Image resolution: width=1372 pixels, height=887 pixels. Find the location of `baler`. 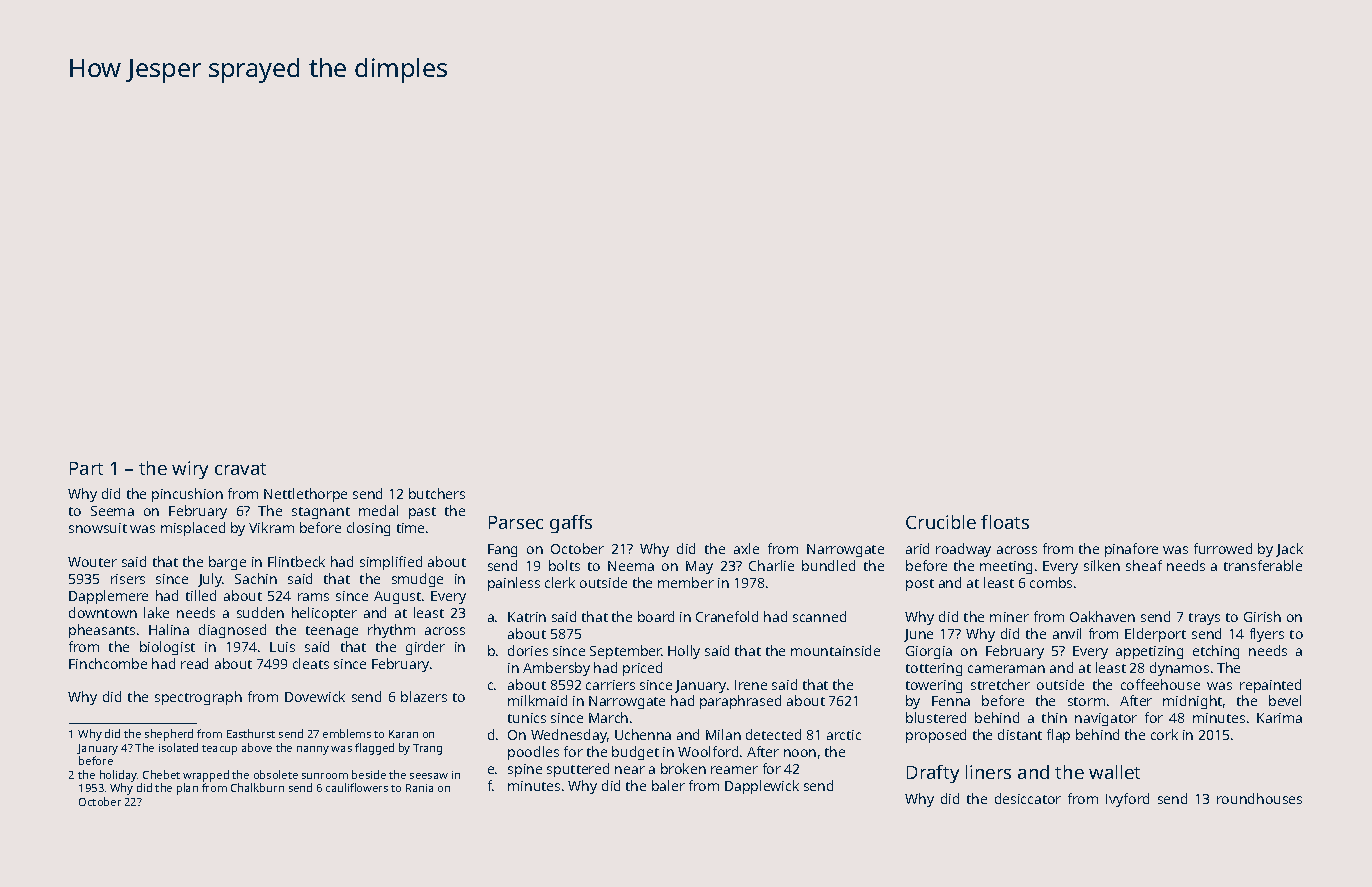

baler is located at coordinates (668, 785).
